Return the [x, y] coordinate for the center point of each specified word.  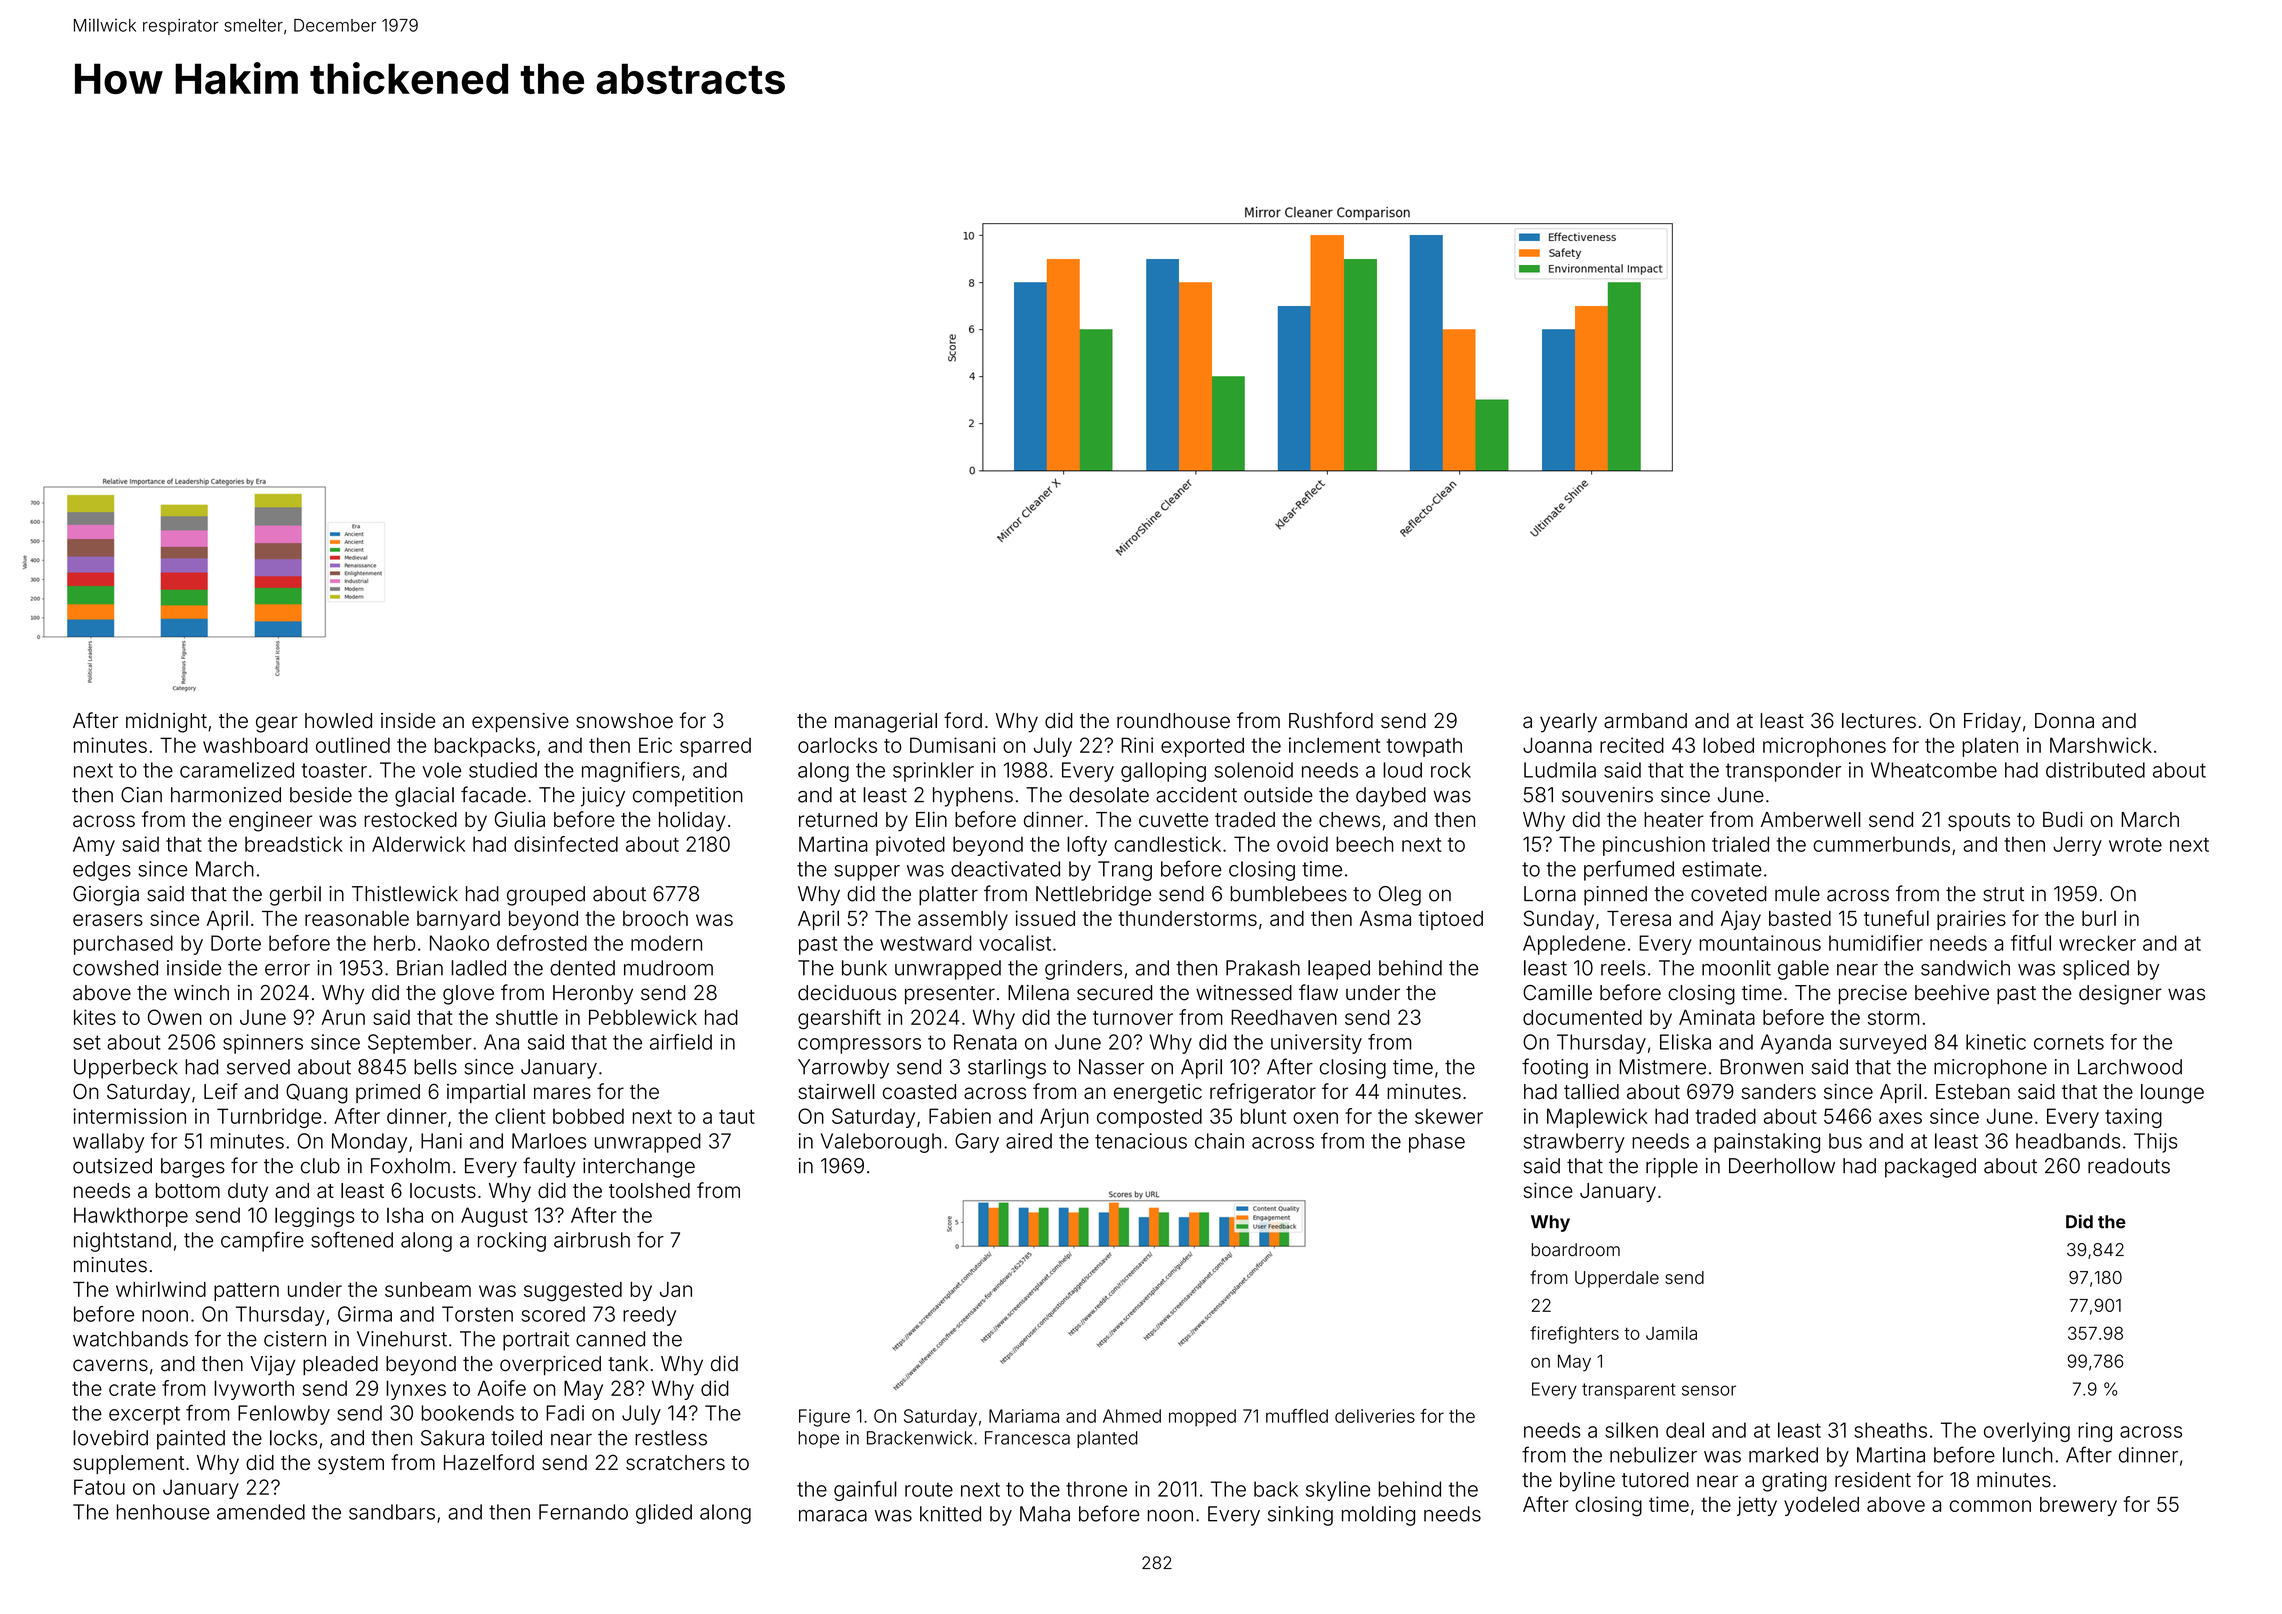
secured [1114, 993]
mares [562, 1093]
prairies [1971, 920]
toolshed [649, 1190]
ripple [1672, 1168]
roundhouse [1173, 721]
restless [671, 1438]
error [287, 970]
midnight [166, 723]
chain [1219, 1141]
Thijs [2156, 1143]
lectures [1879, 721]
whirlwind [161, 1289]
